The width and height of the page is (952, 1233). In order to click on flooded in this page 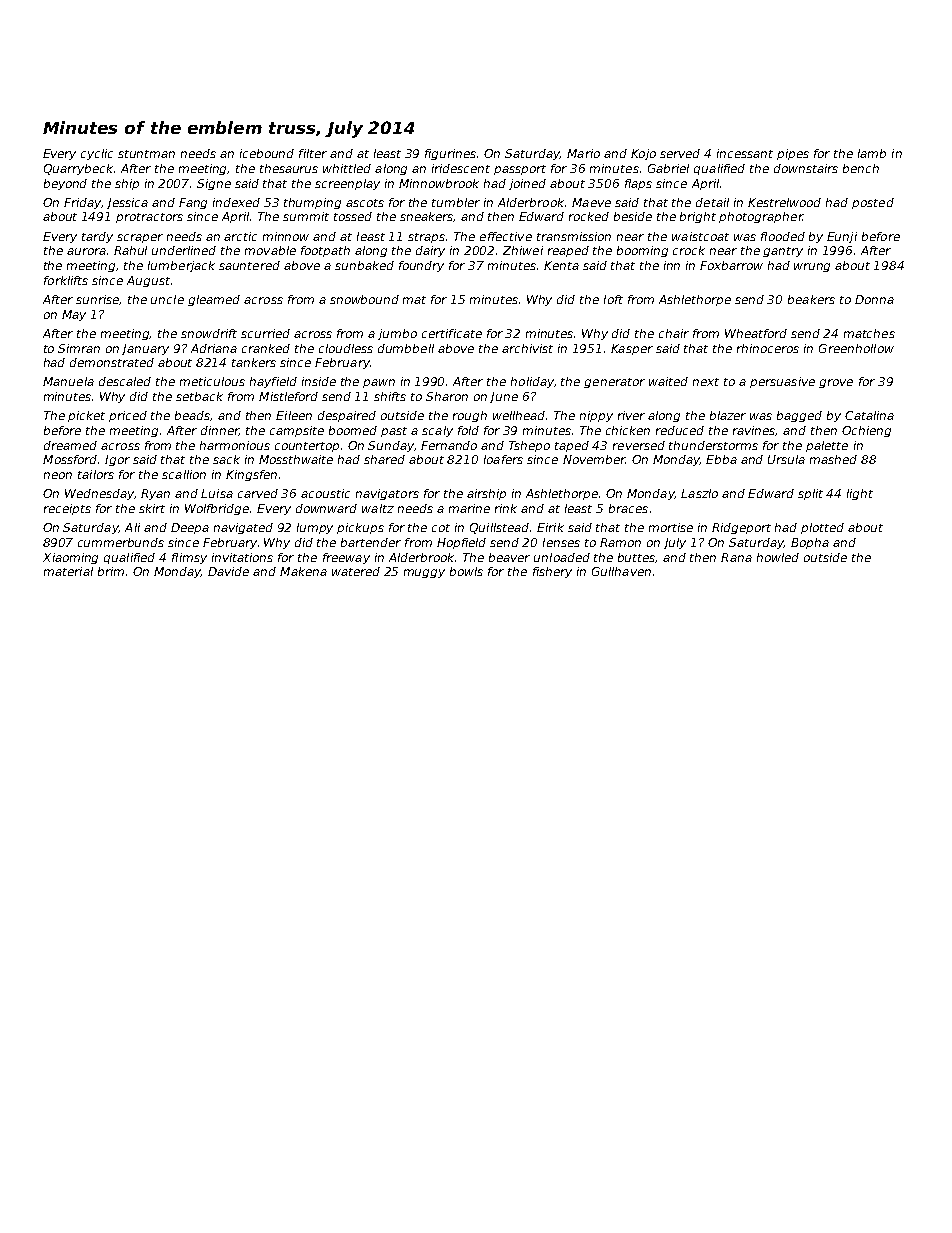, I will do `click(783, 236)`.
